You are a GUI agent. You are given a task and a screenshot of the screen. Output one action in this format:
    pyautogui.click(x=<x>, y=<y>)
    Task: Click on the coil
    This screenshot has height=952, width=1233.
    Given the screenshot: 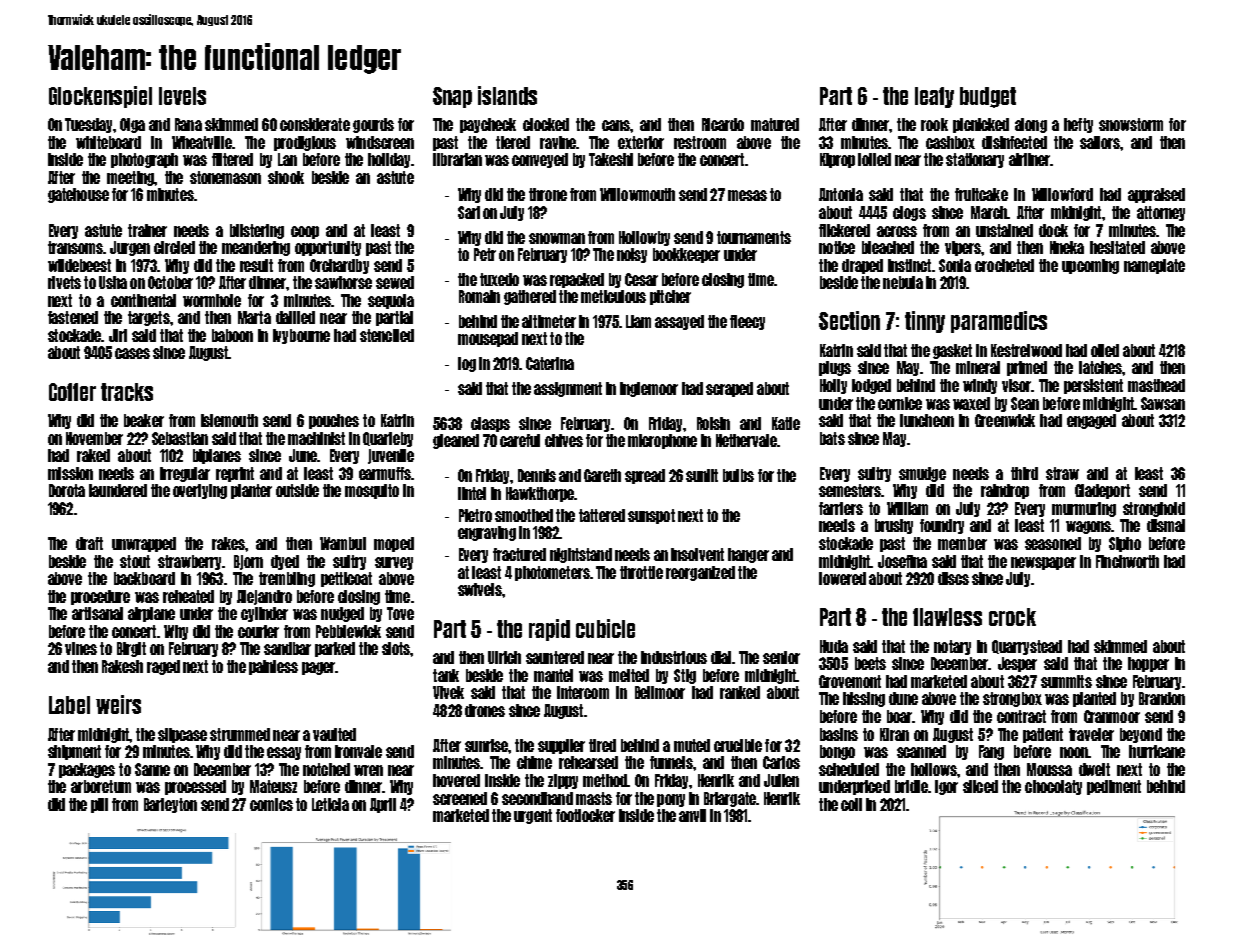 What is the action you would take?
    pyautogui.click(x=851, y=804)
